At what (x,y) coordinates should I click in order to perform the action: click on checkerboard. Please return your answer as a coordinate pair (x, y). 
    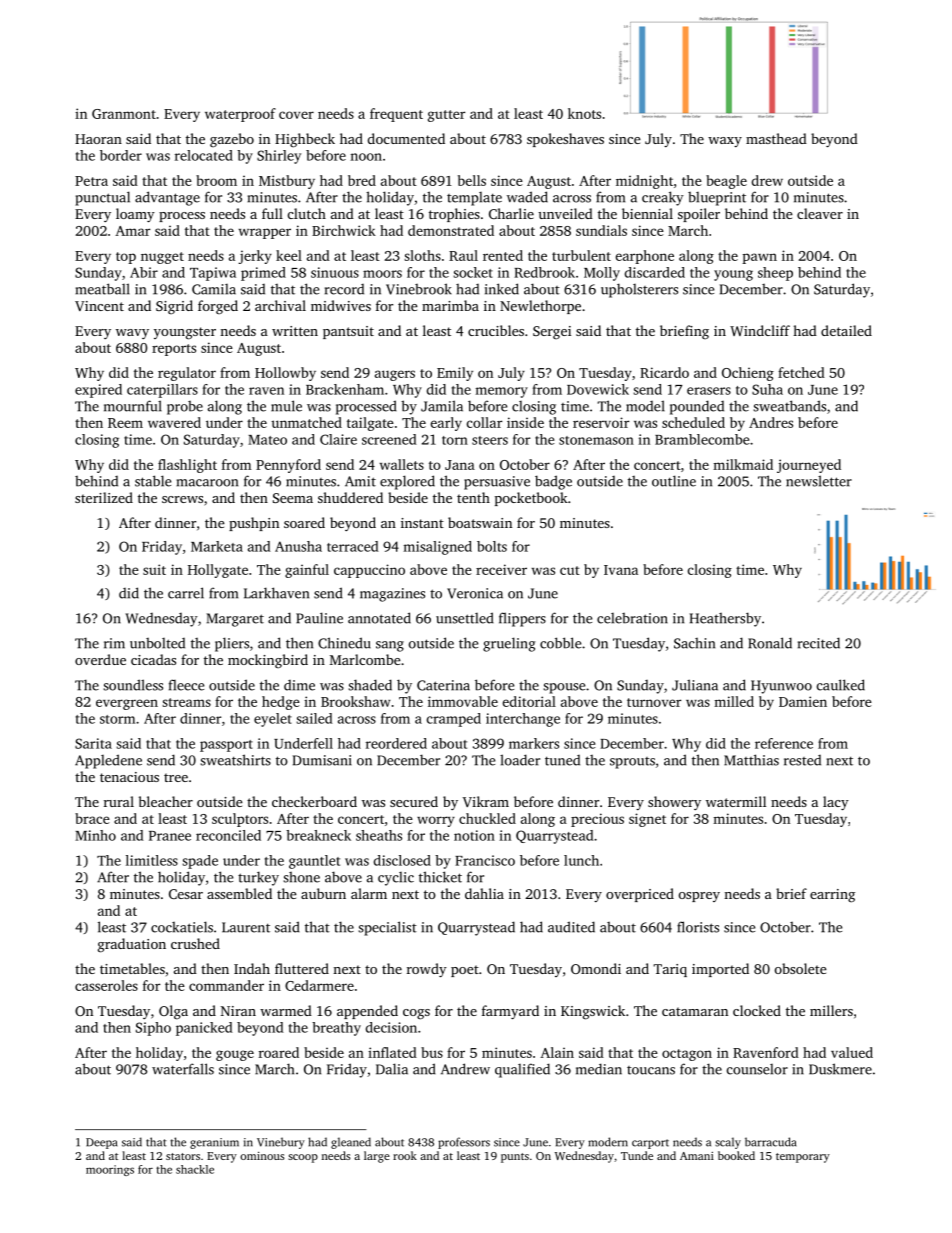
    Looking at the image, I should click on (314, 801).
